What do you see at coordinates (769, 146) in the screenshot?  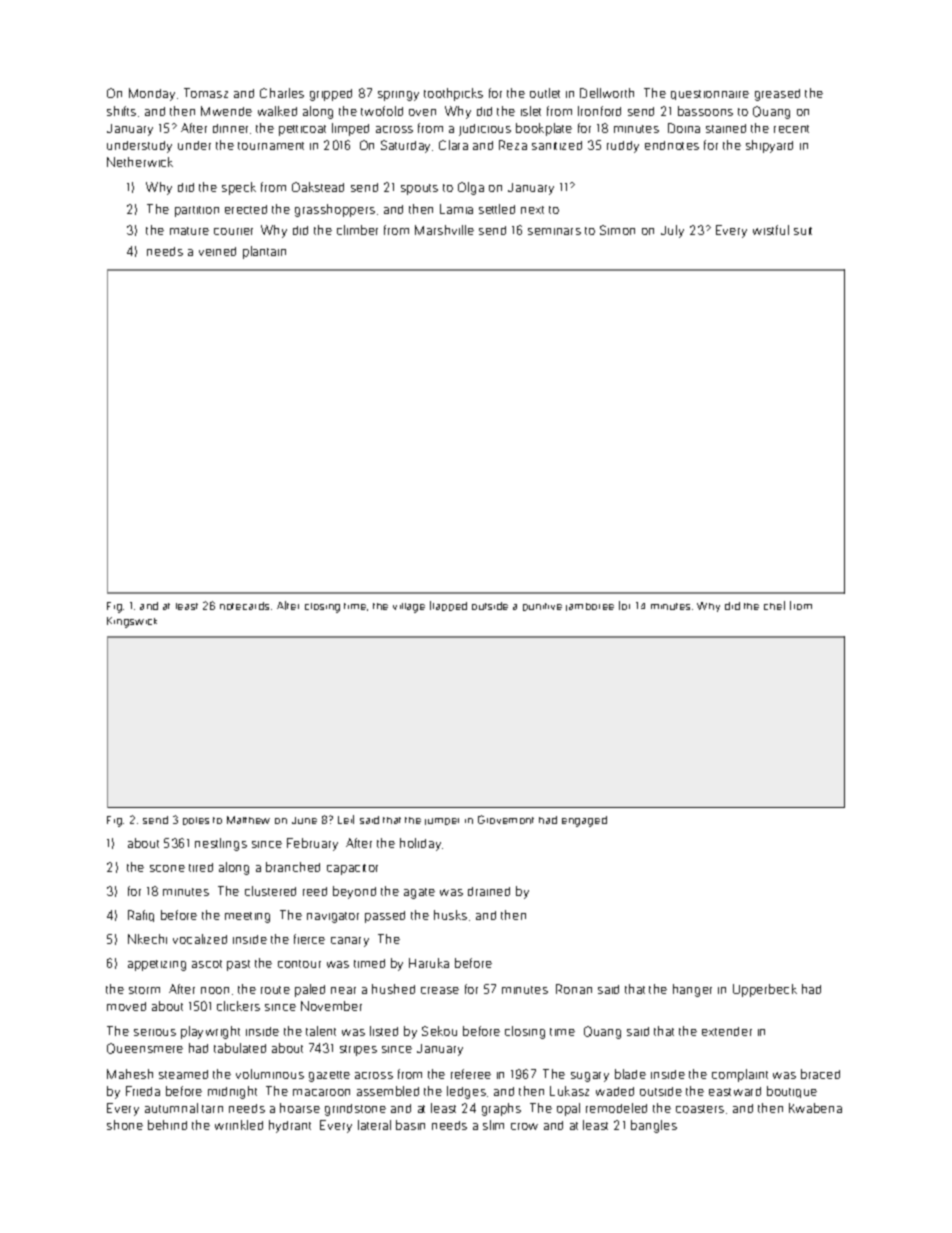 I see `shipyard` at bounding box center [769, 146].
